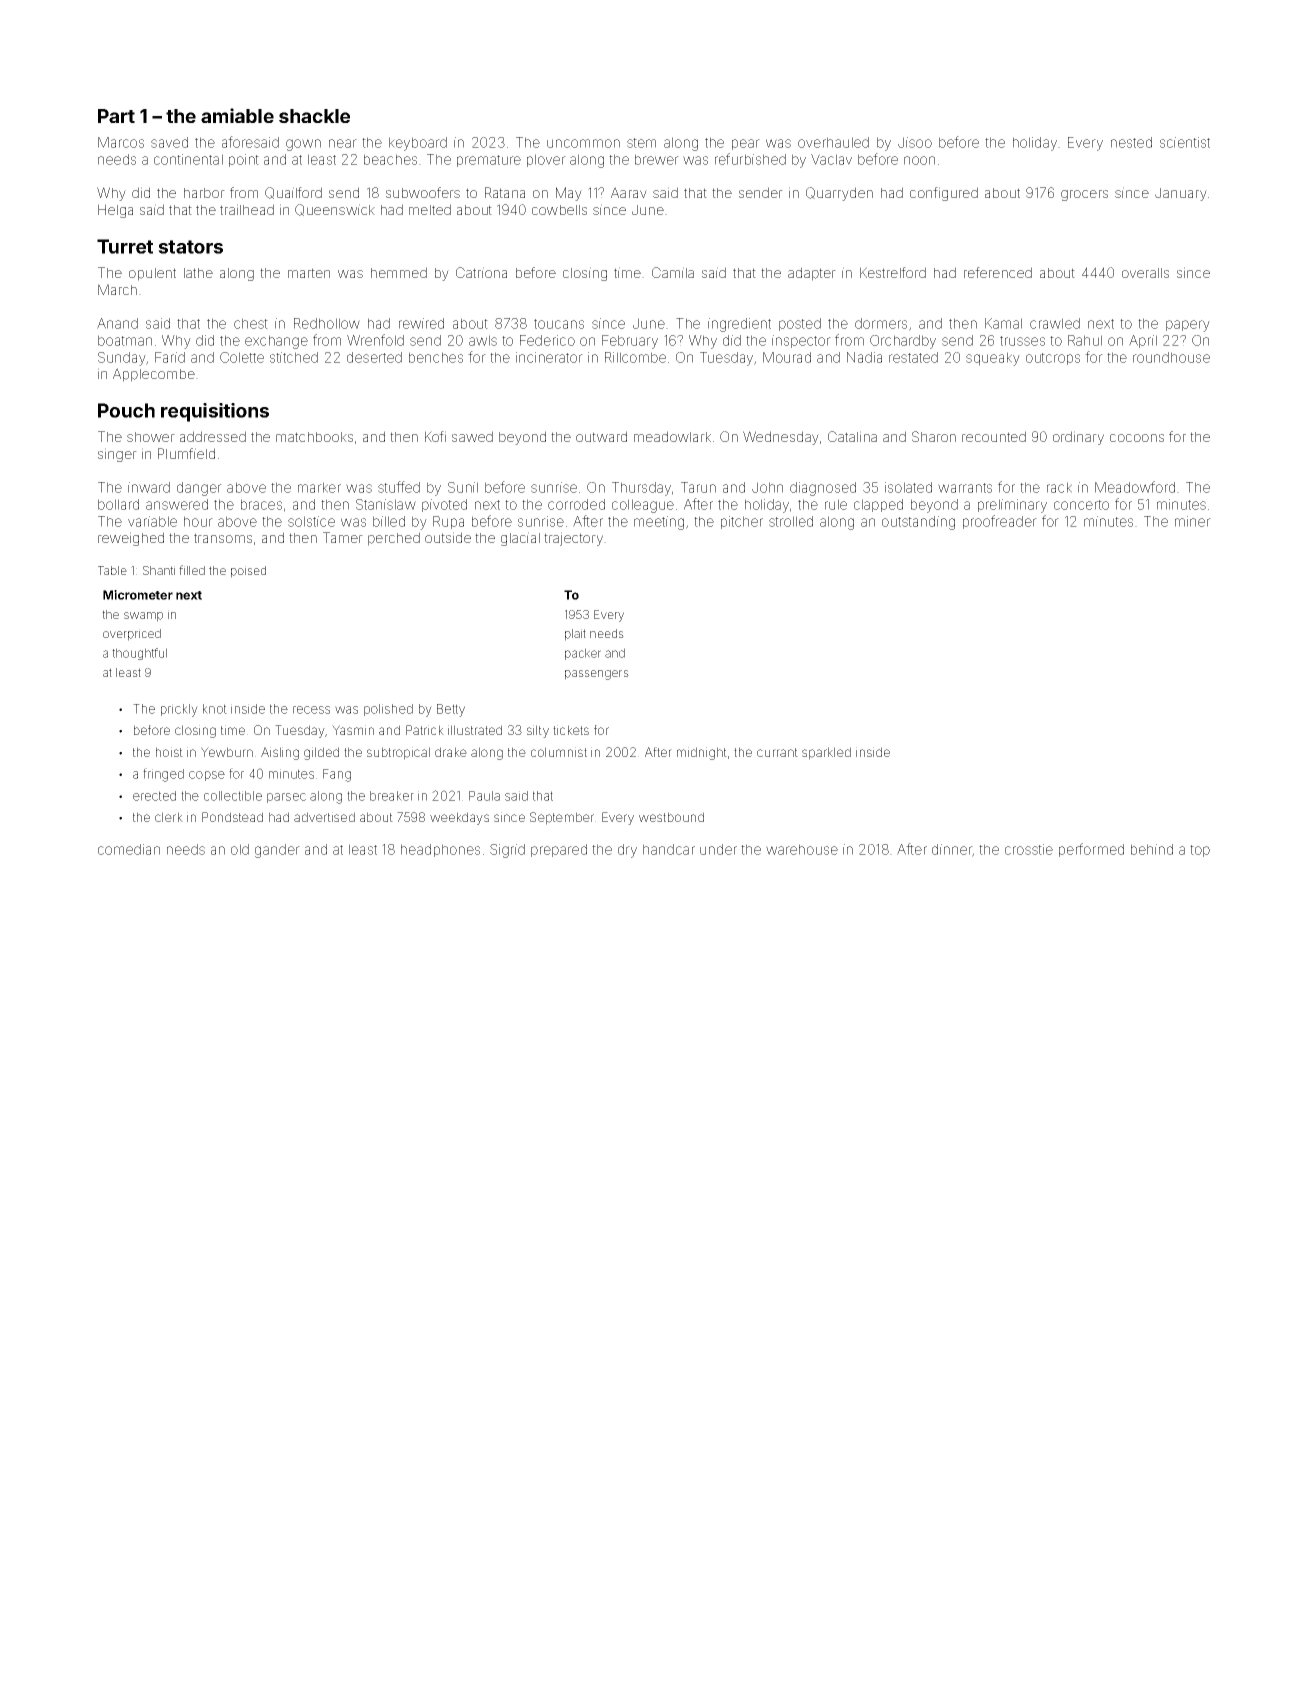  What do you see at coordinates (934, 436) in the image?
I see `Sharon` at bounding box center [934, 436].
